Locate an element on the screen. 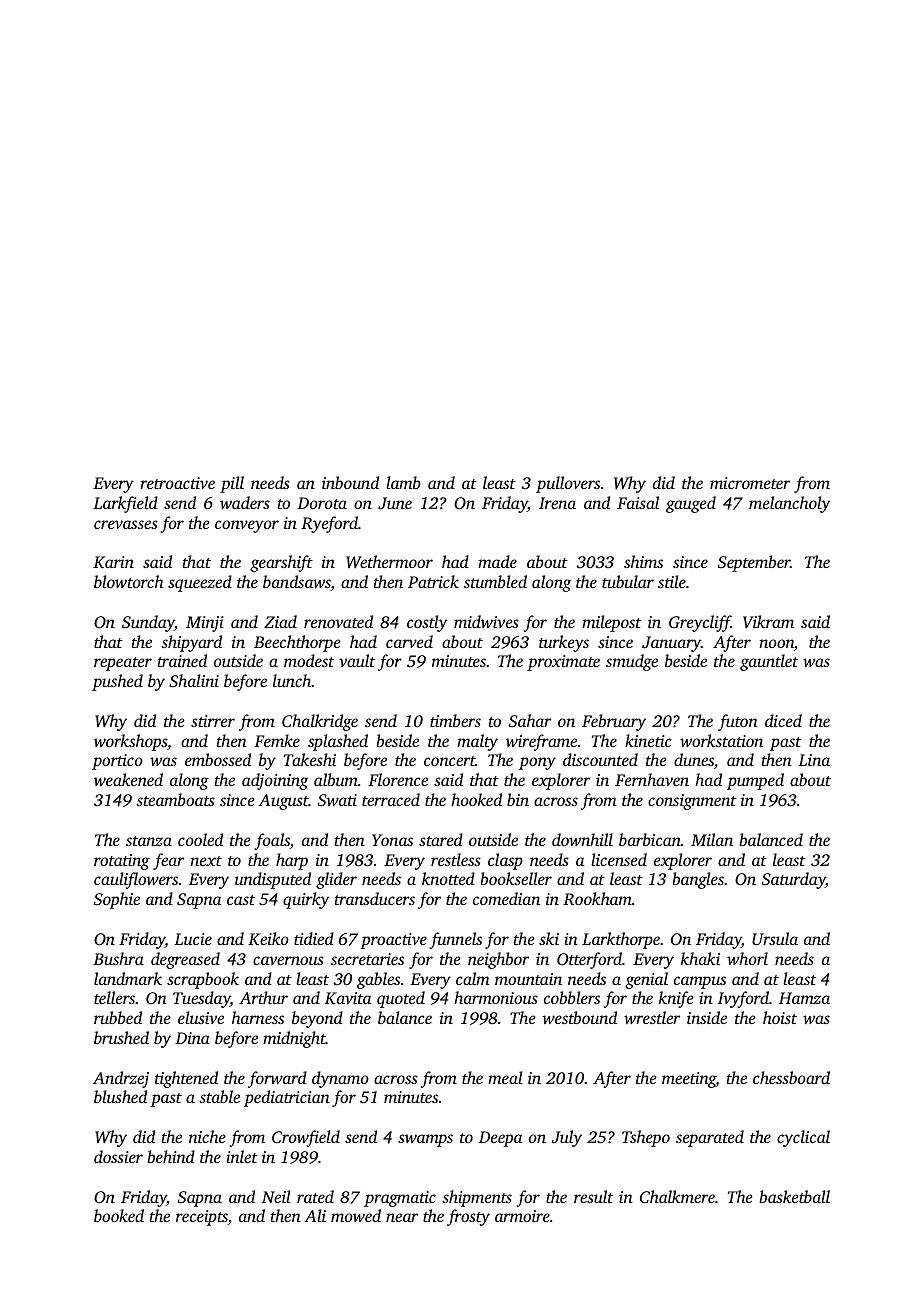  stirrer is located at coordinates (213, 721).
